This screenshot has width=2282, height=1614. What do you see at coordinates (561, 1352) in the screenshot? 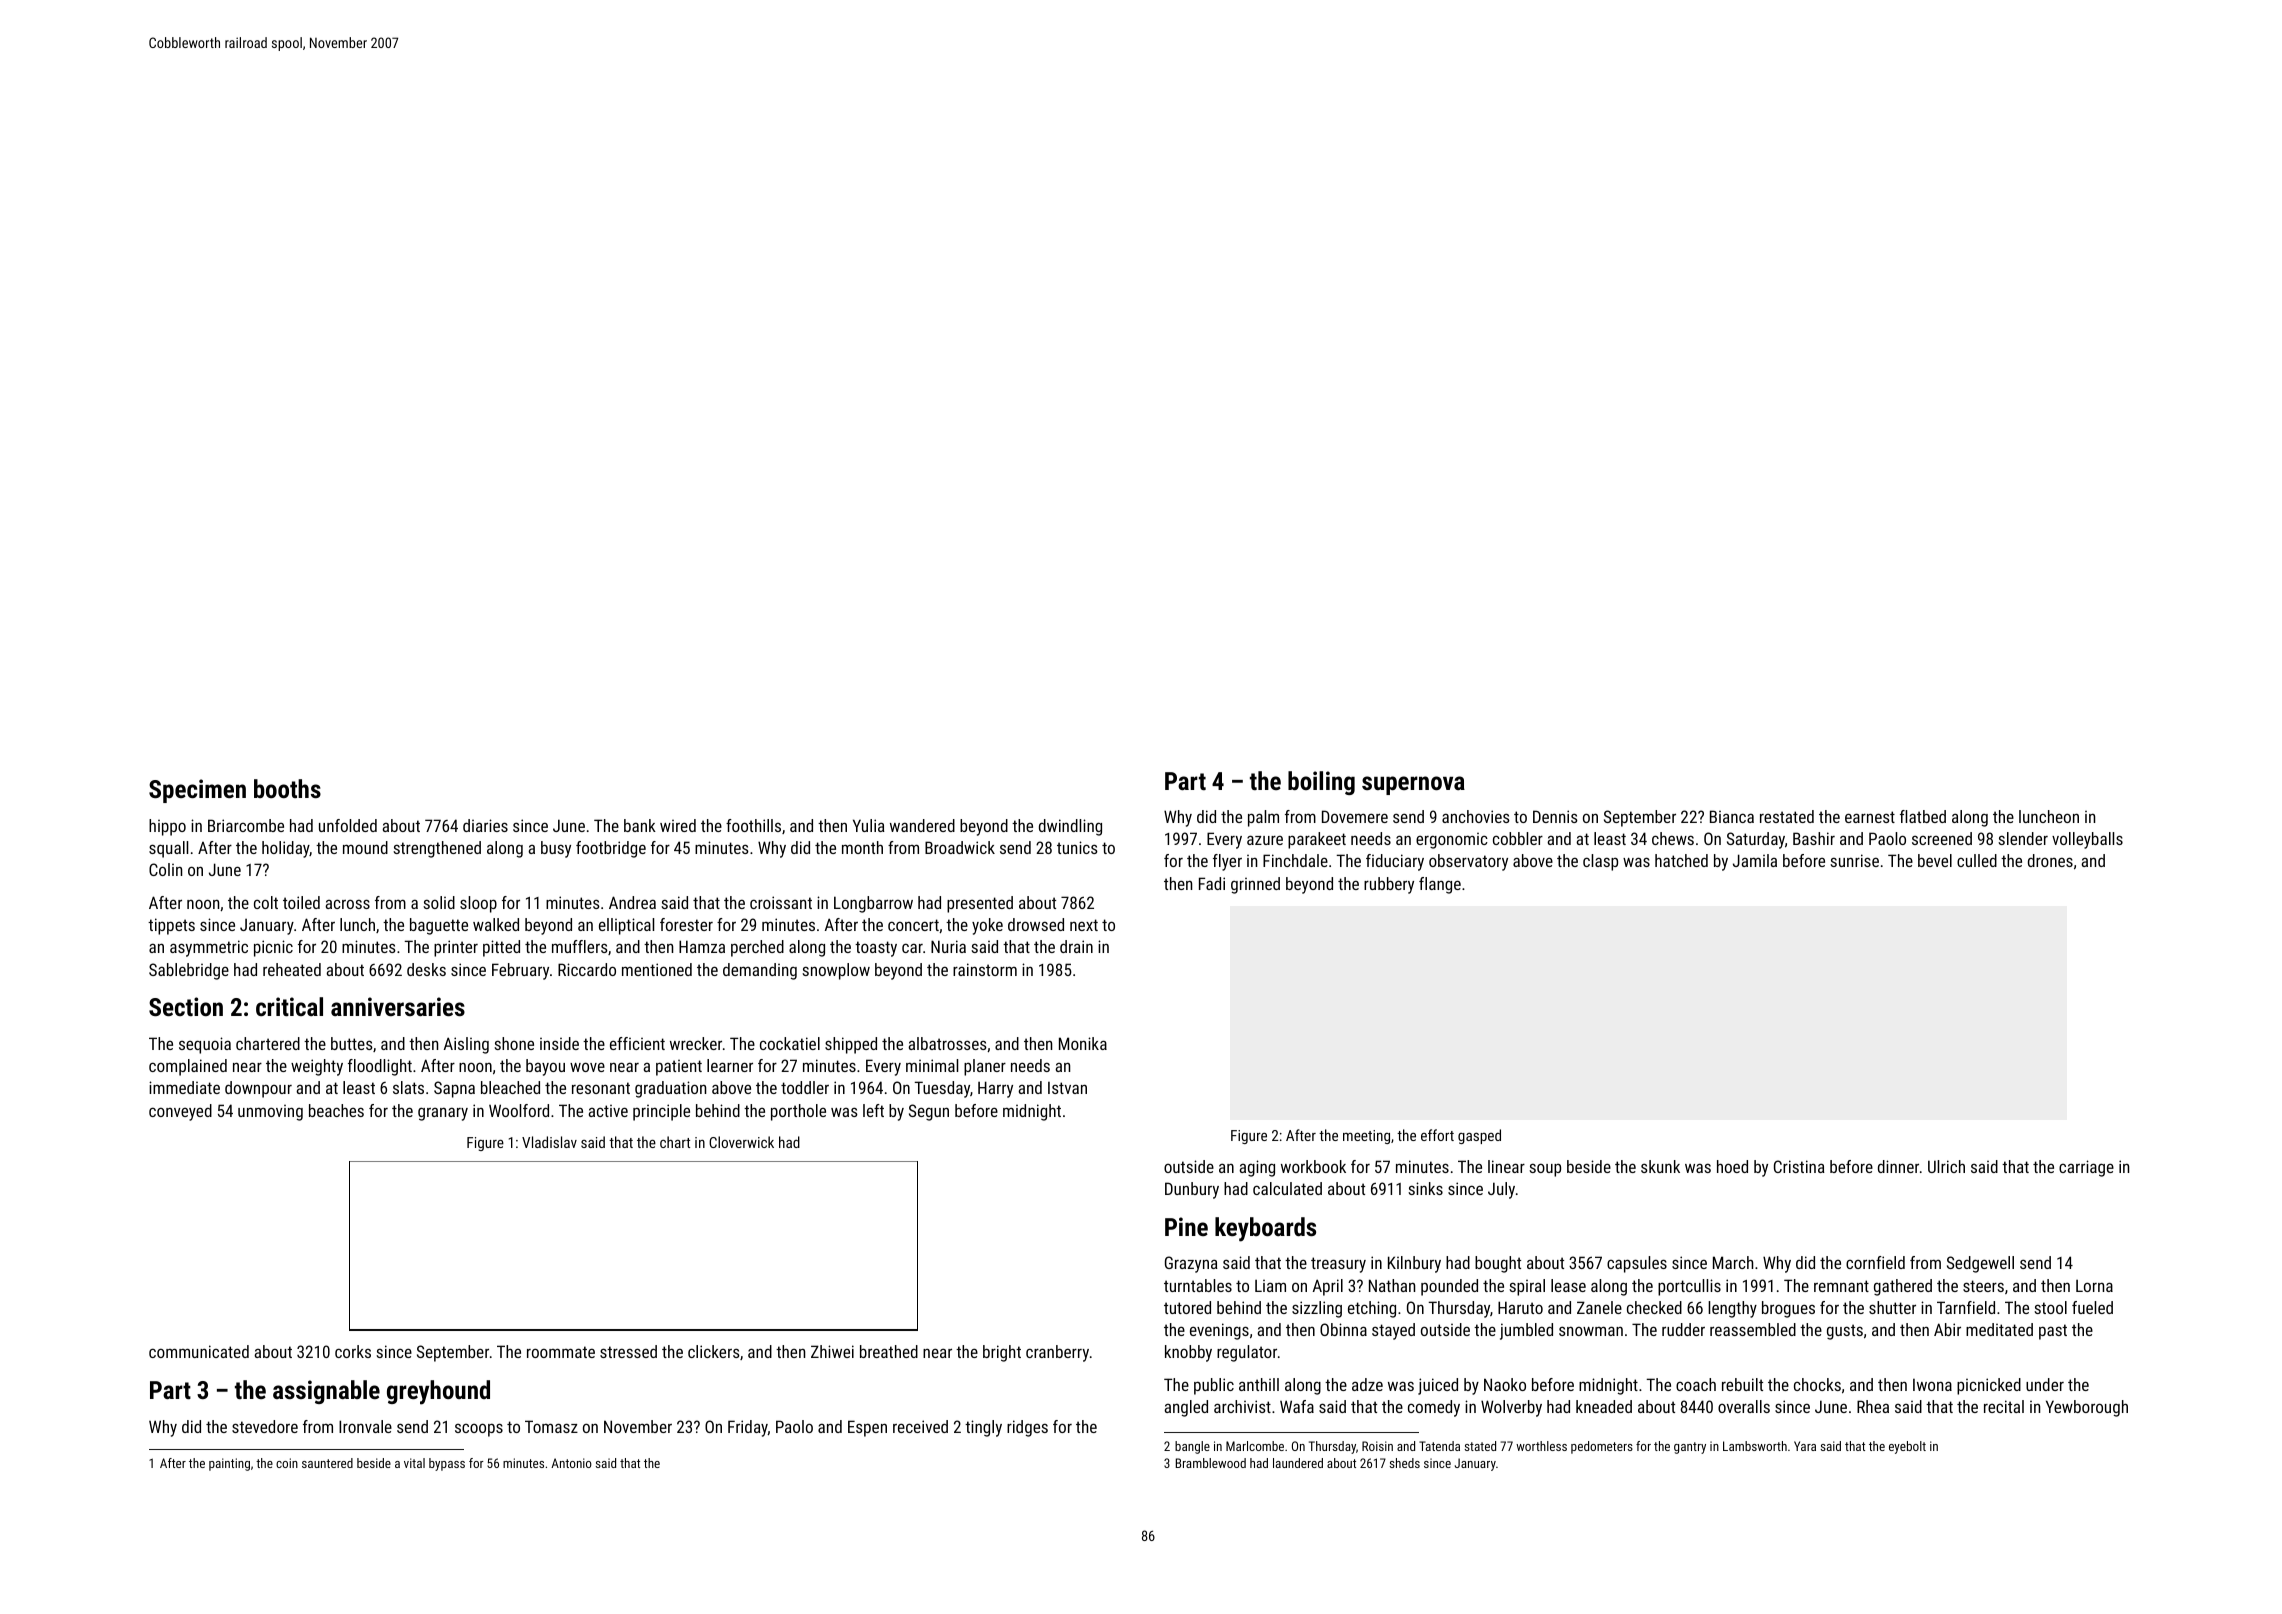
I see `roommate` at bounding box center [561, 1352].
